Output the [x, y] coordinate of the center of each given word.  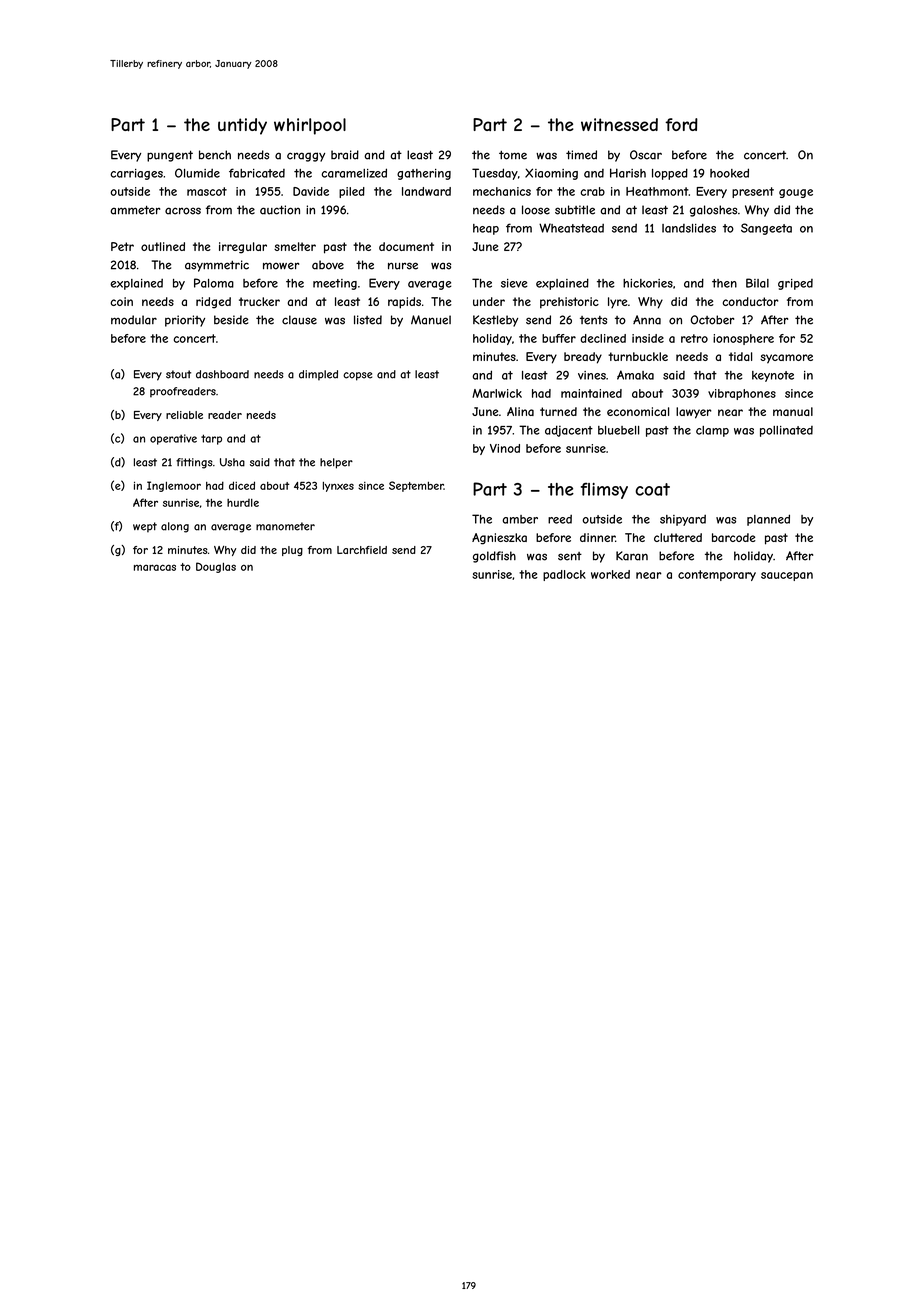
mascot [207, 191]
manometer [285, 526]
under [489, 301]
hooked [729, 173]
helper [336, 463]
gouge [796, 193]
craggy [306, 157]
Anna [647, 320]
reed [560, 519]
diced [242, 485]
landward [426, 191]
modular [134, 320]
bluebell [618, 430]
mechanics [502, 191]
